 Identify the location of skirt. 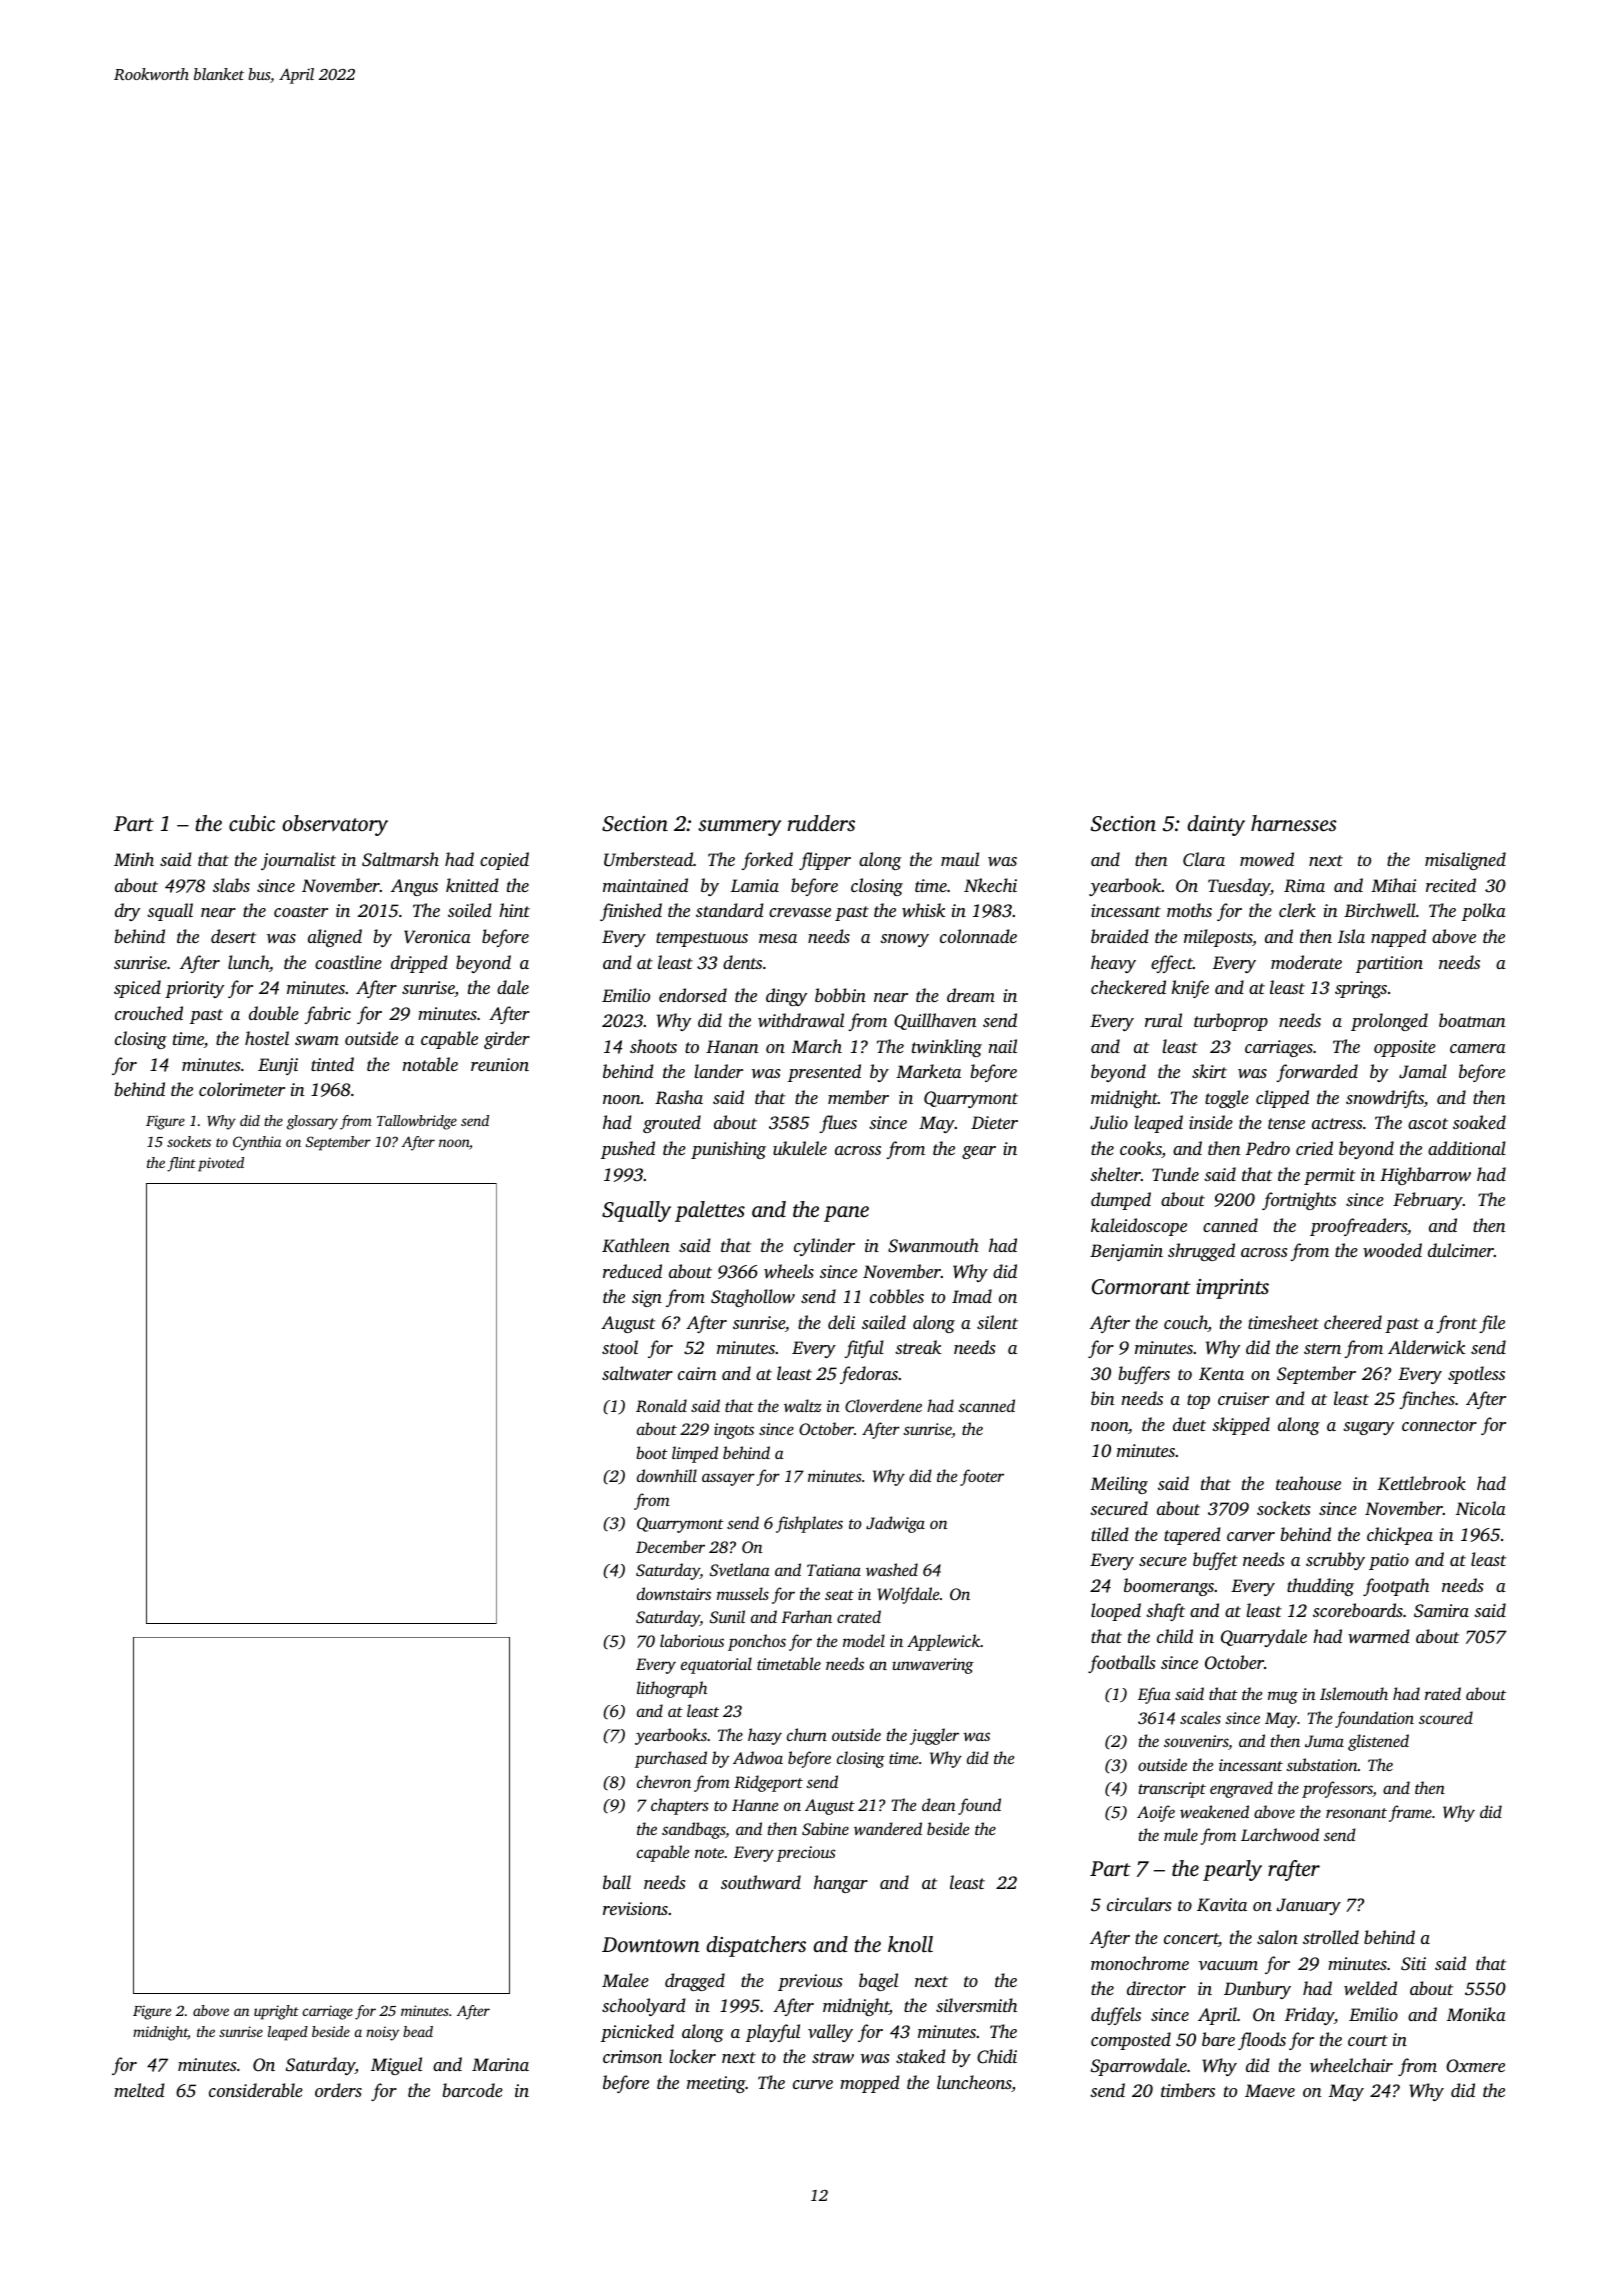
(1209, 1071).
